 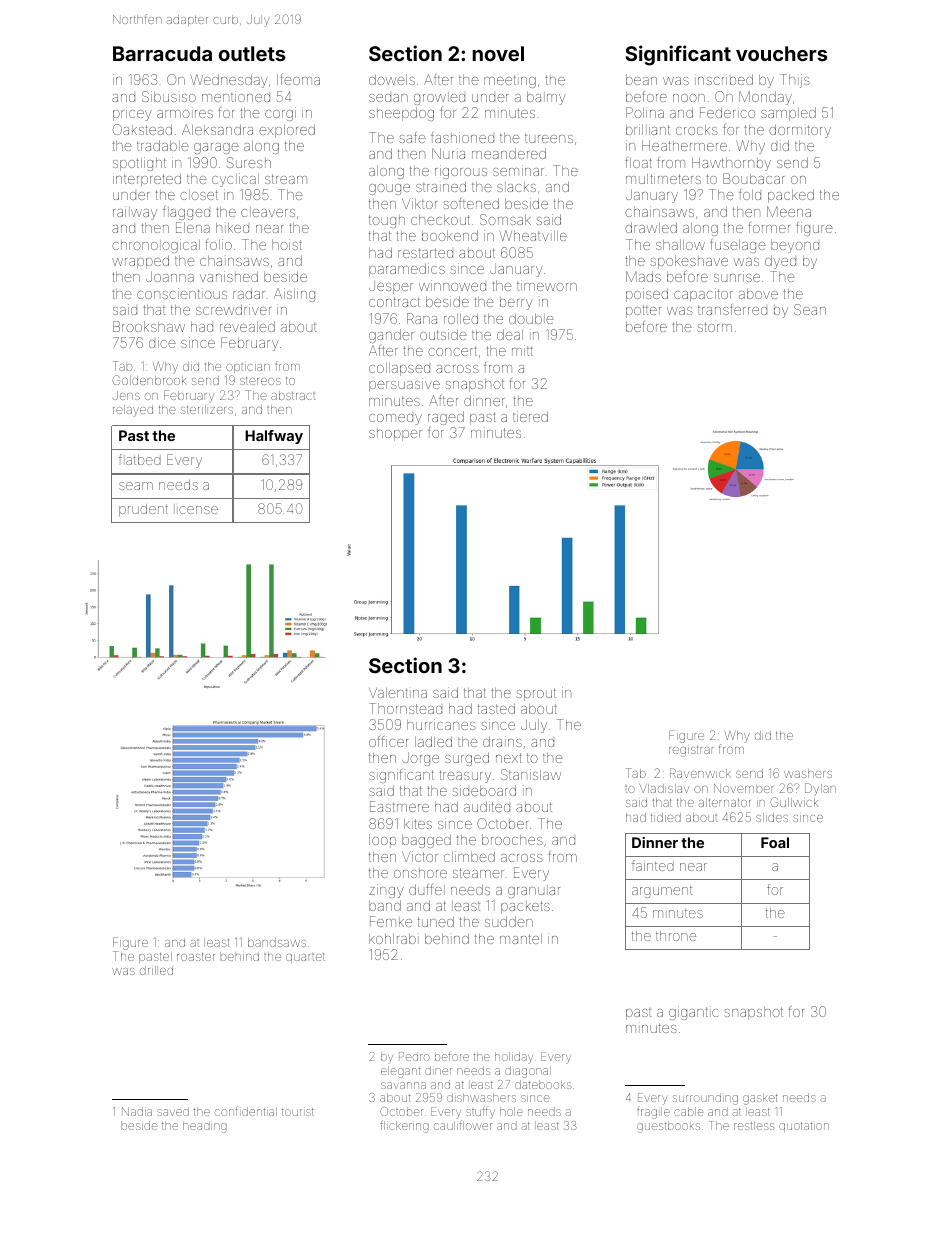 I want to click on Barracuda, so click(x=162, y=53).
